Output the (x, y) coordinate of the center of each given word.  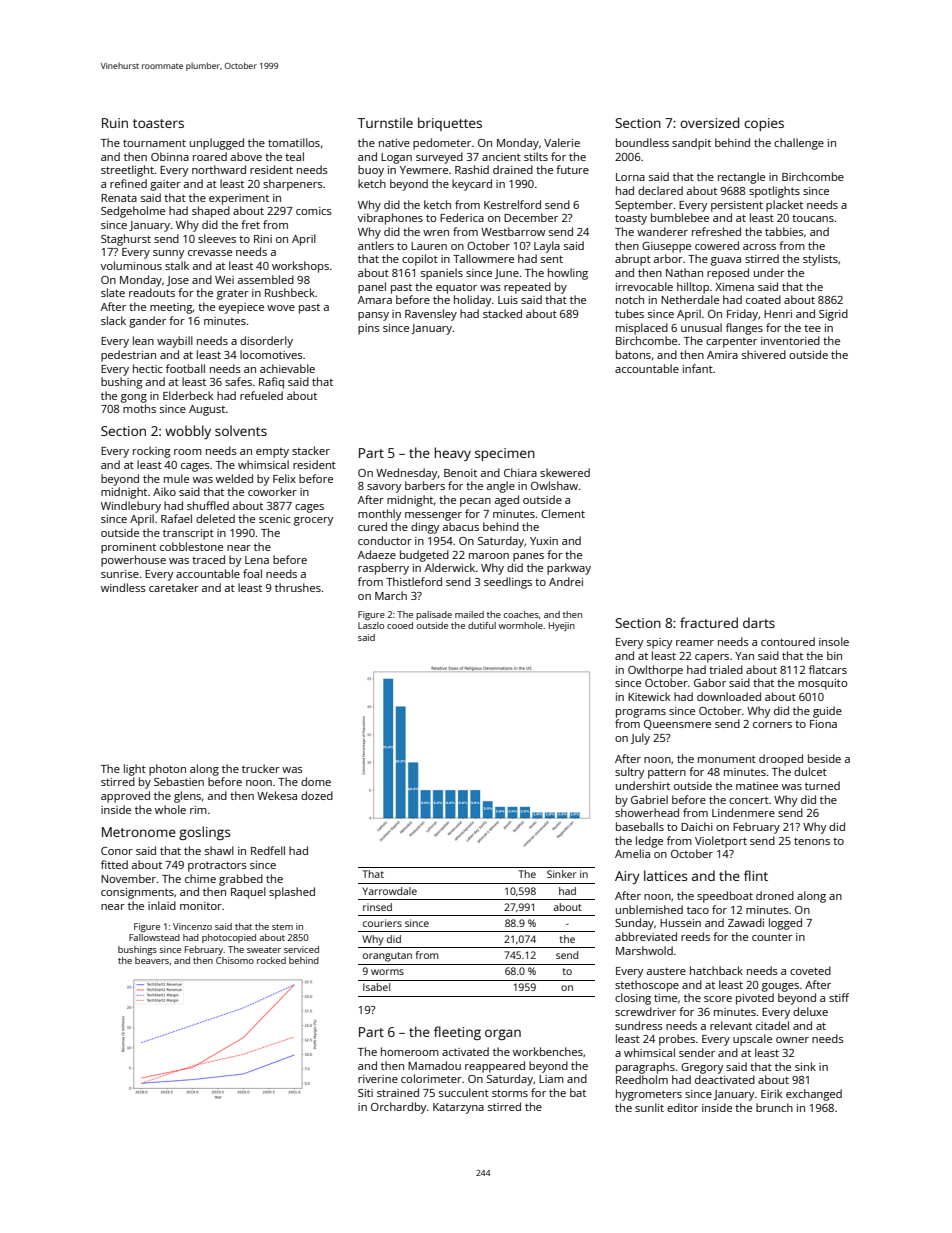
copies (764, 124)
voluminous (131, 265)
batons (633, 354)
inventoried (790, 340)
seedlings (508, 583)
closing (633, 999)
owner (792, 1040)
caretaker (174, 587)
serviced (301, 949)
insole (834, 641)
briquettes (450, 124)
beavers (152, 960)
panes (528, 557)
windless (123, 587)
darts (759, 622)
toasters (158, 123)
